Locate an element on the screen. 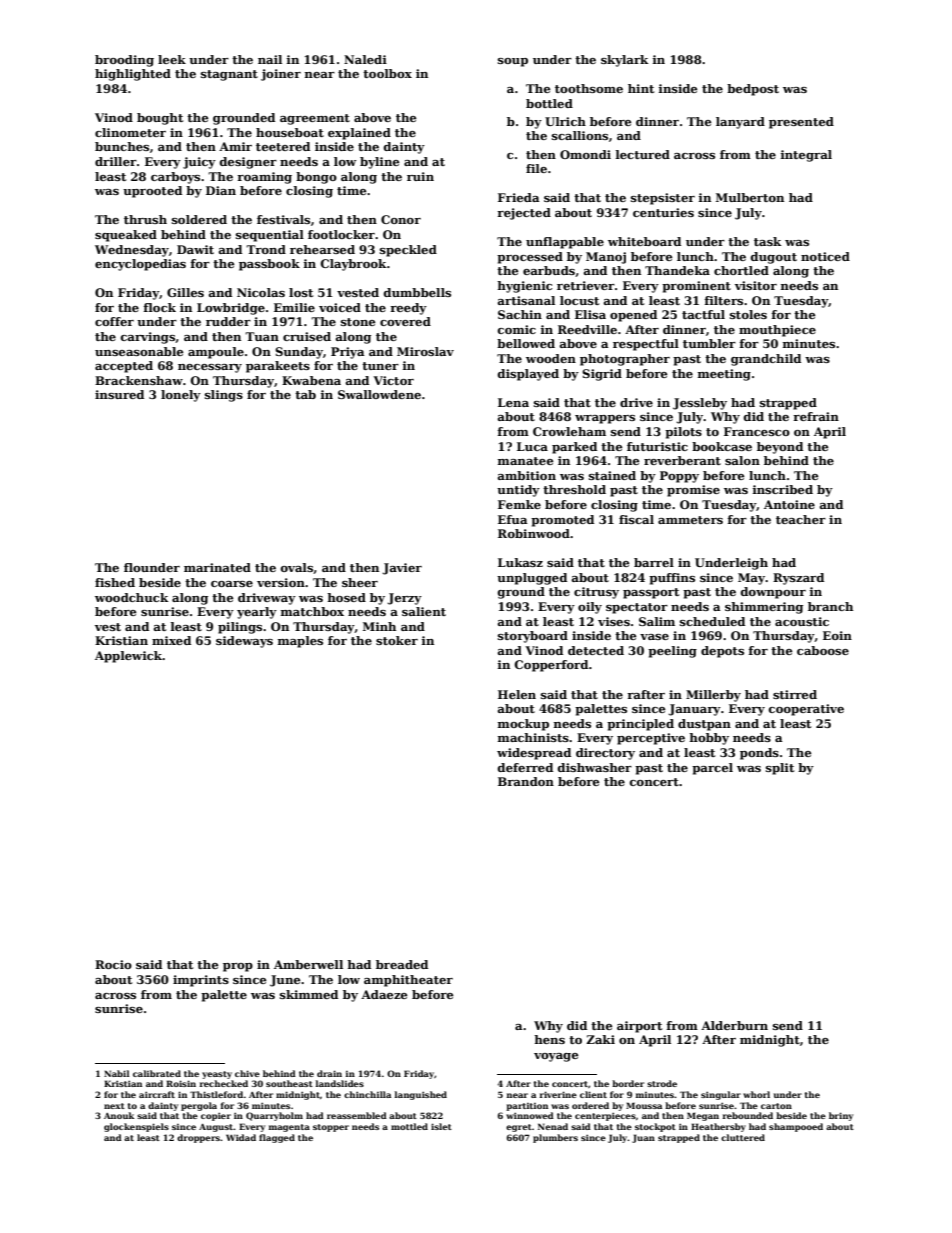  shampooed is located at coordinates (796, 1127).
